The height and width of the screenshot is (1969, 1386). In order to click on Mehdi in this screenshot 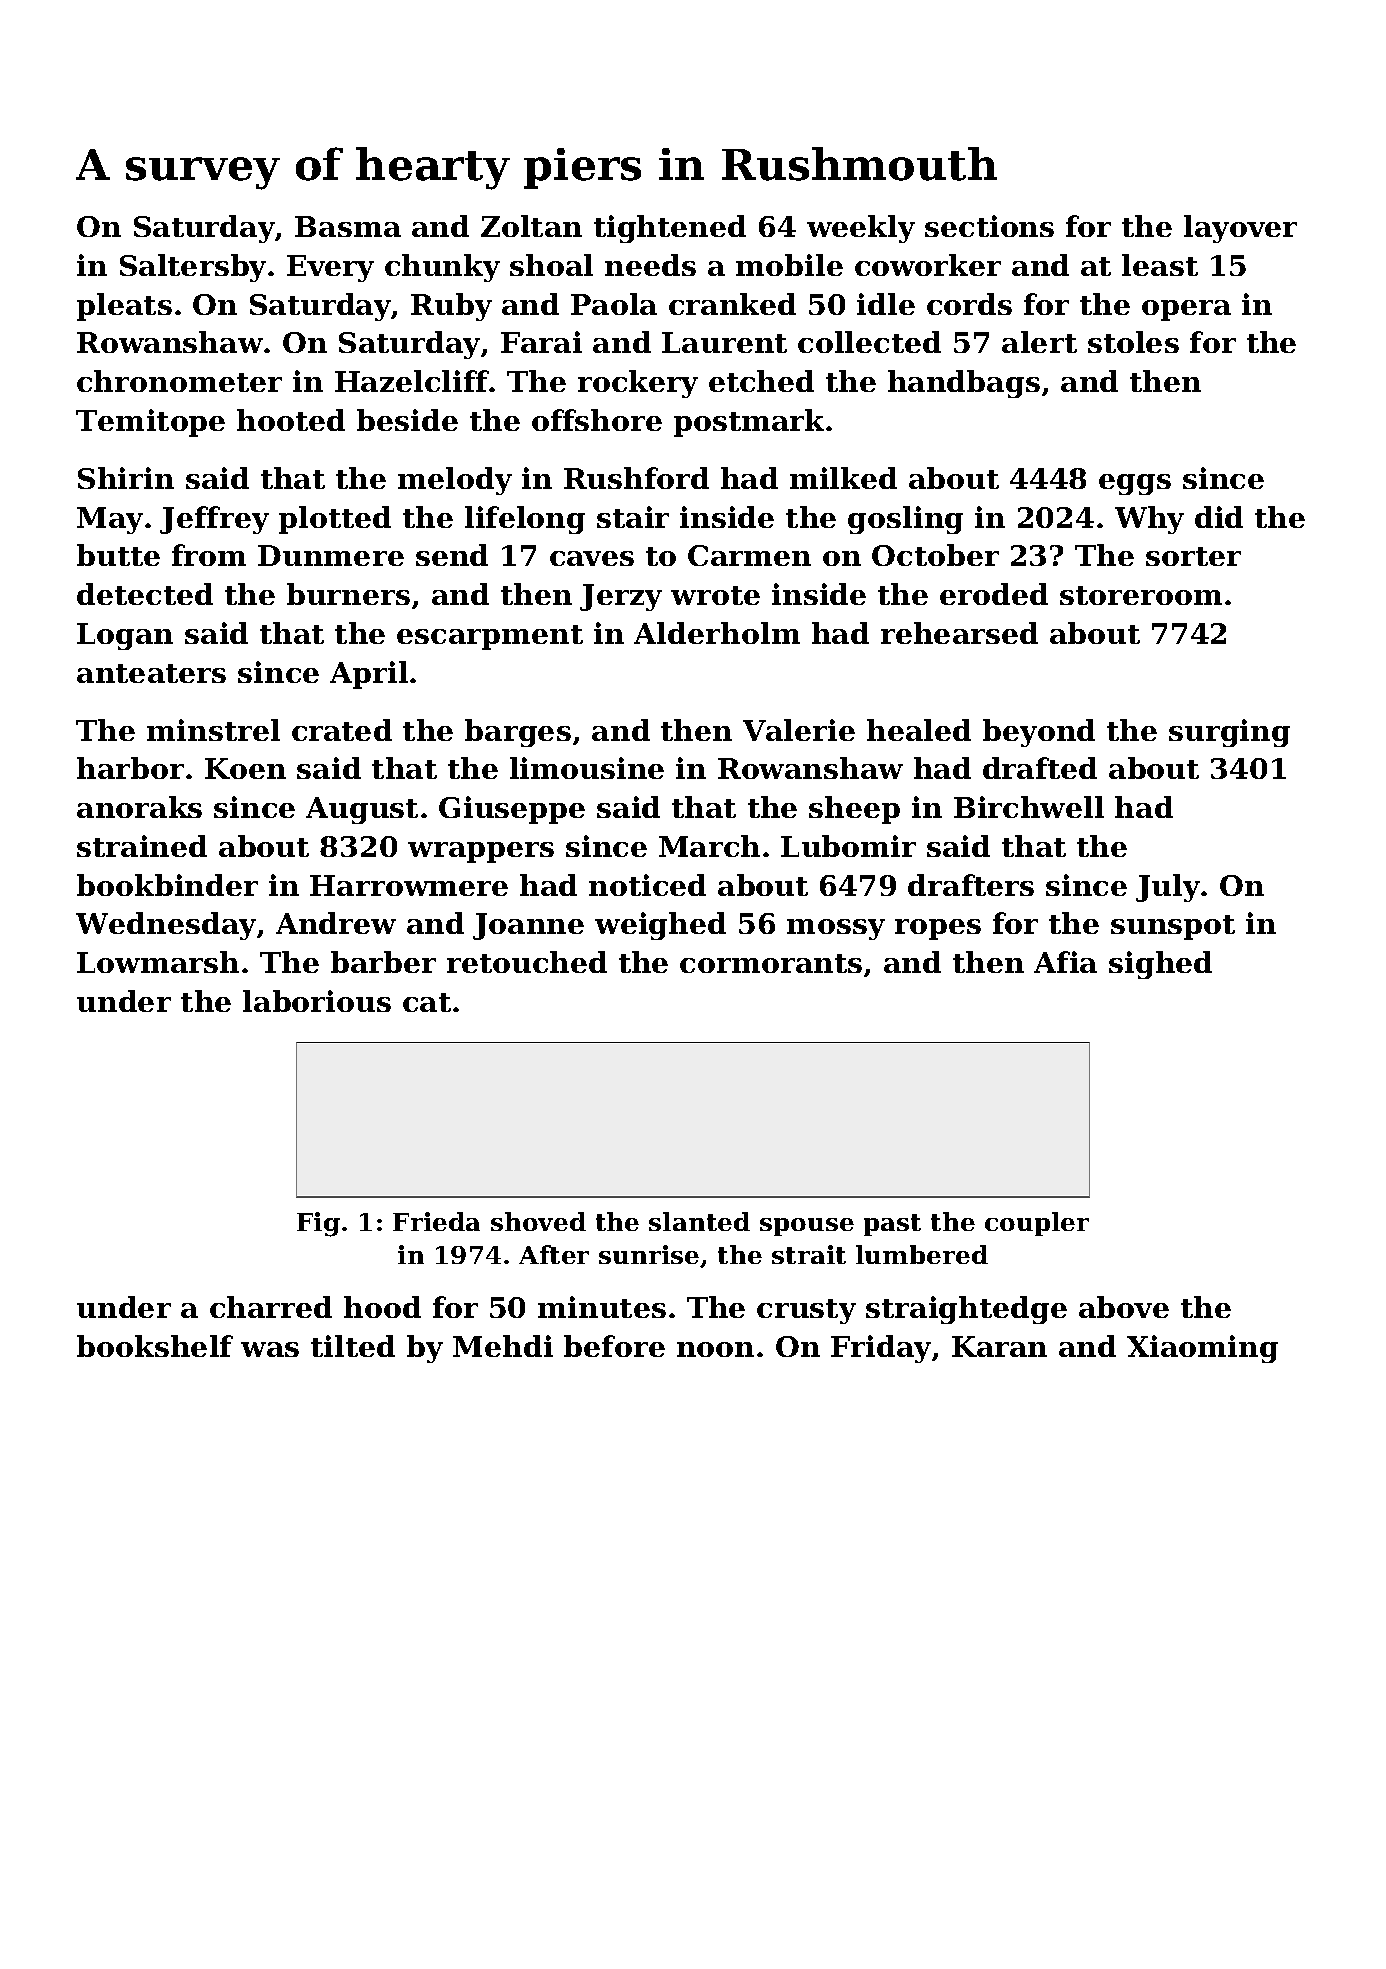, I will do `click(503, 1346)`.
